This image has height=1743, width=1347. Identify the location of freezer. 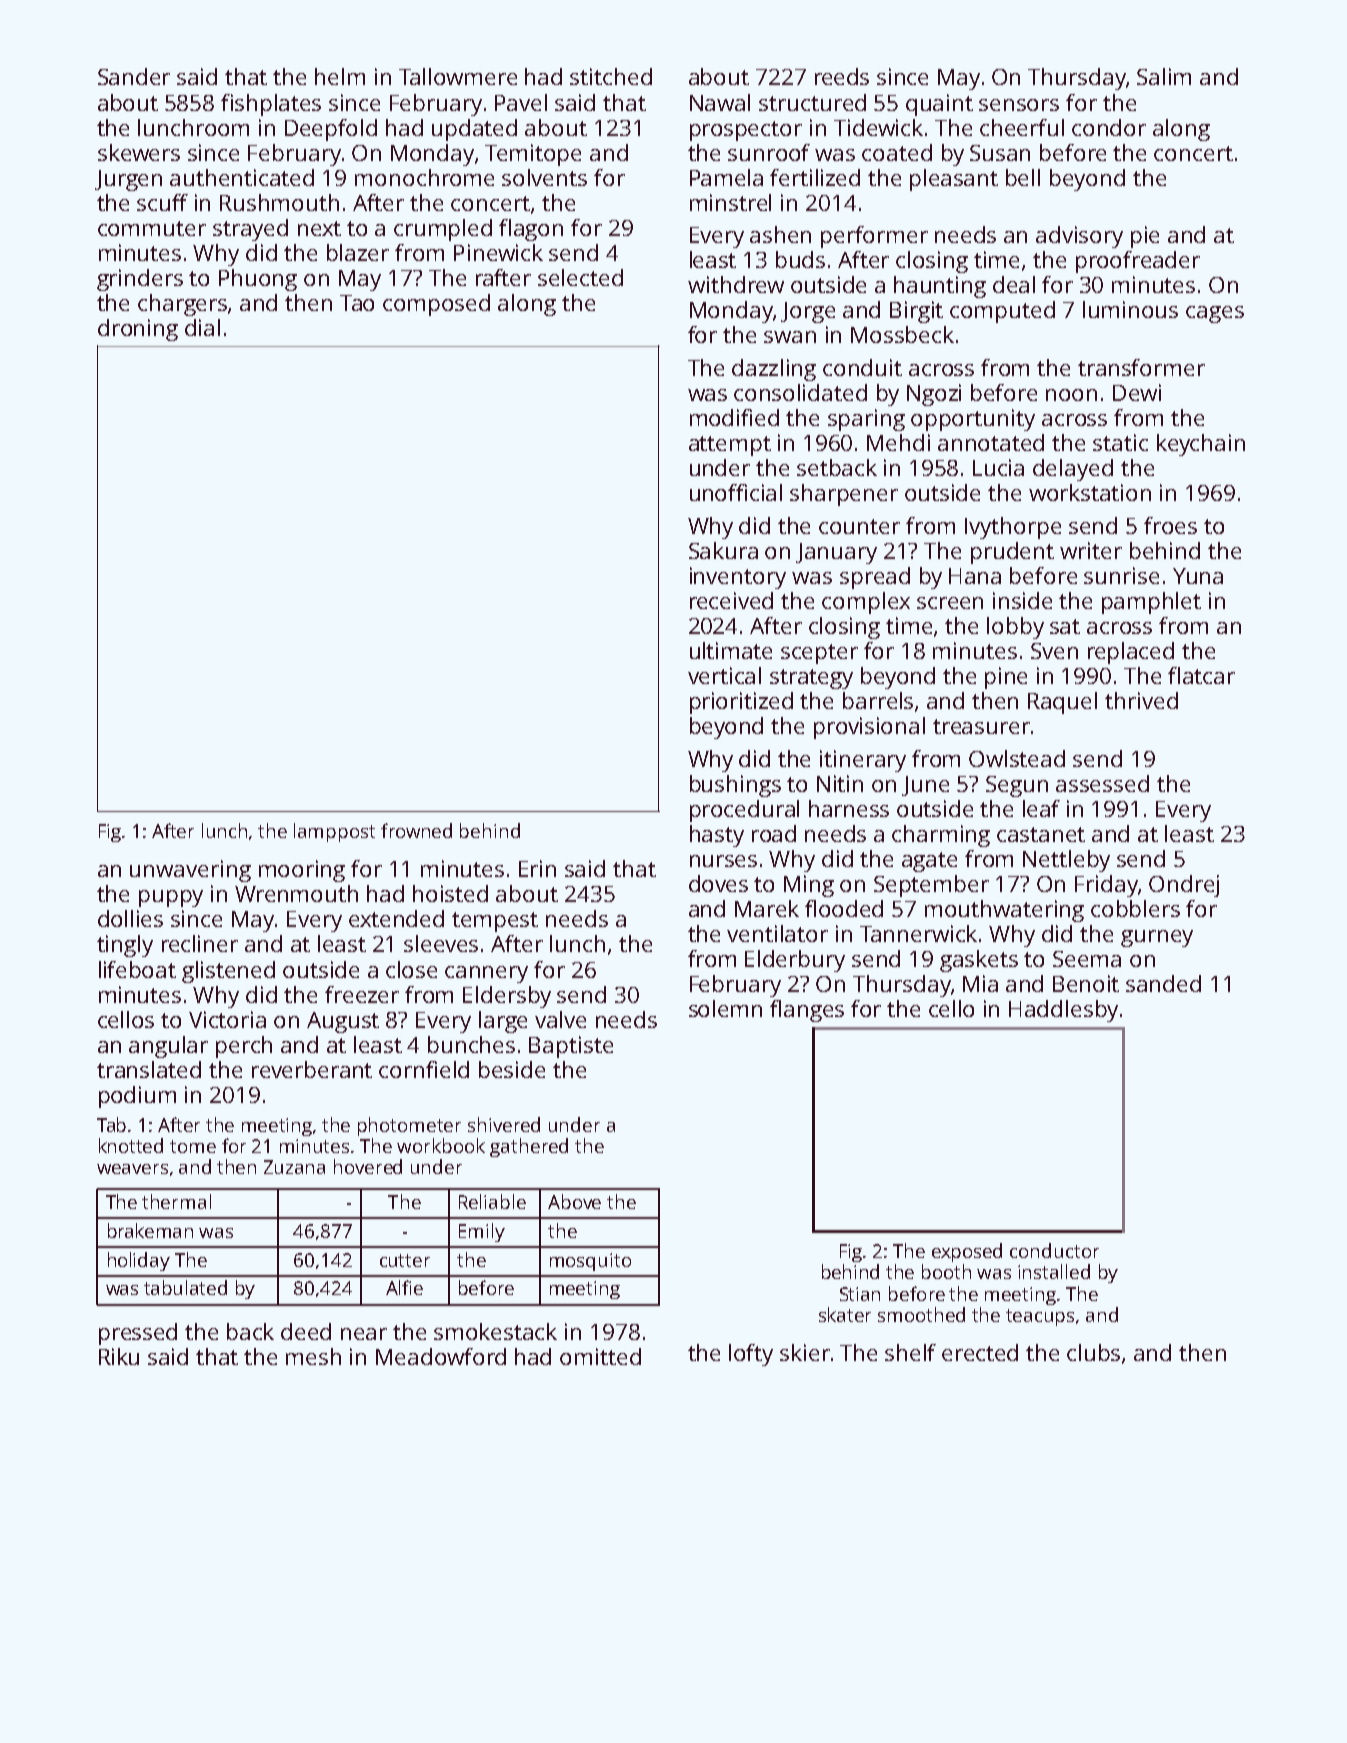
(362, 994).
